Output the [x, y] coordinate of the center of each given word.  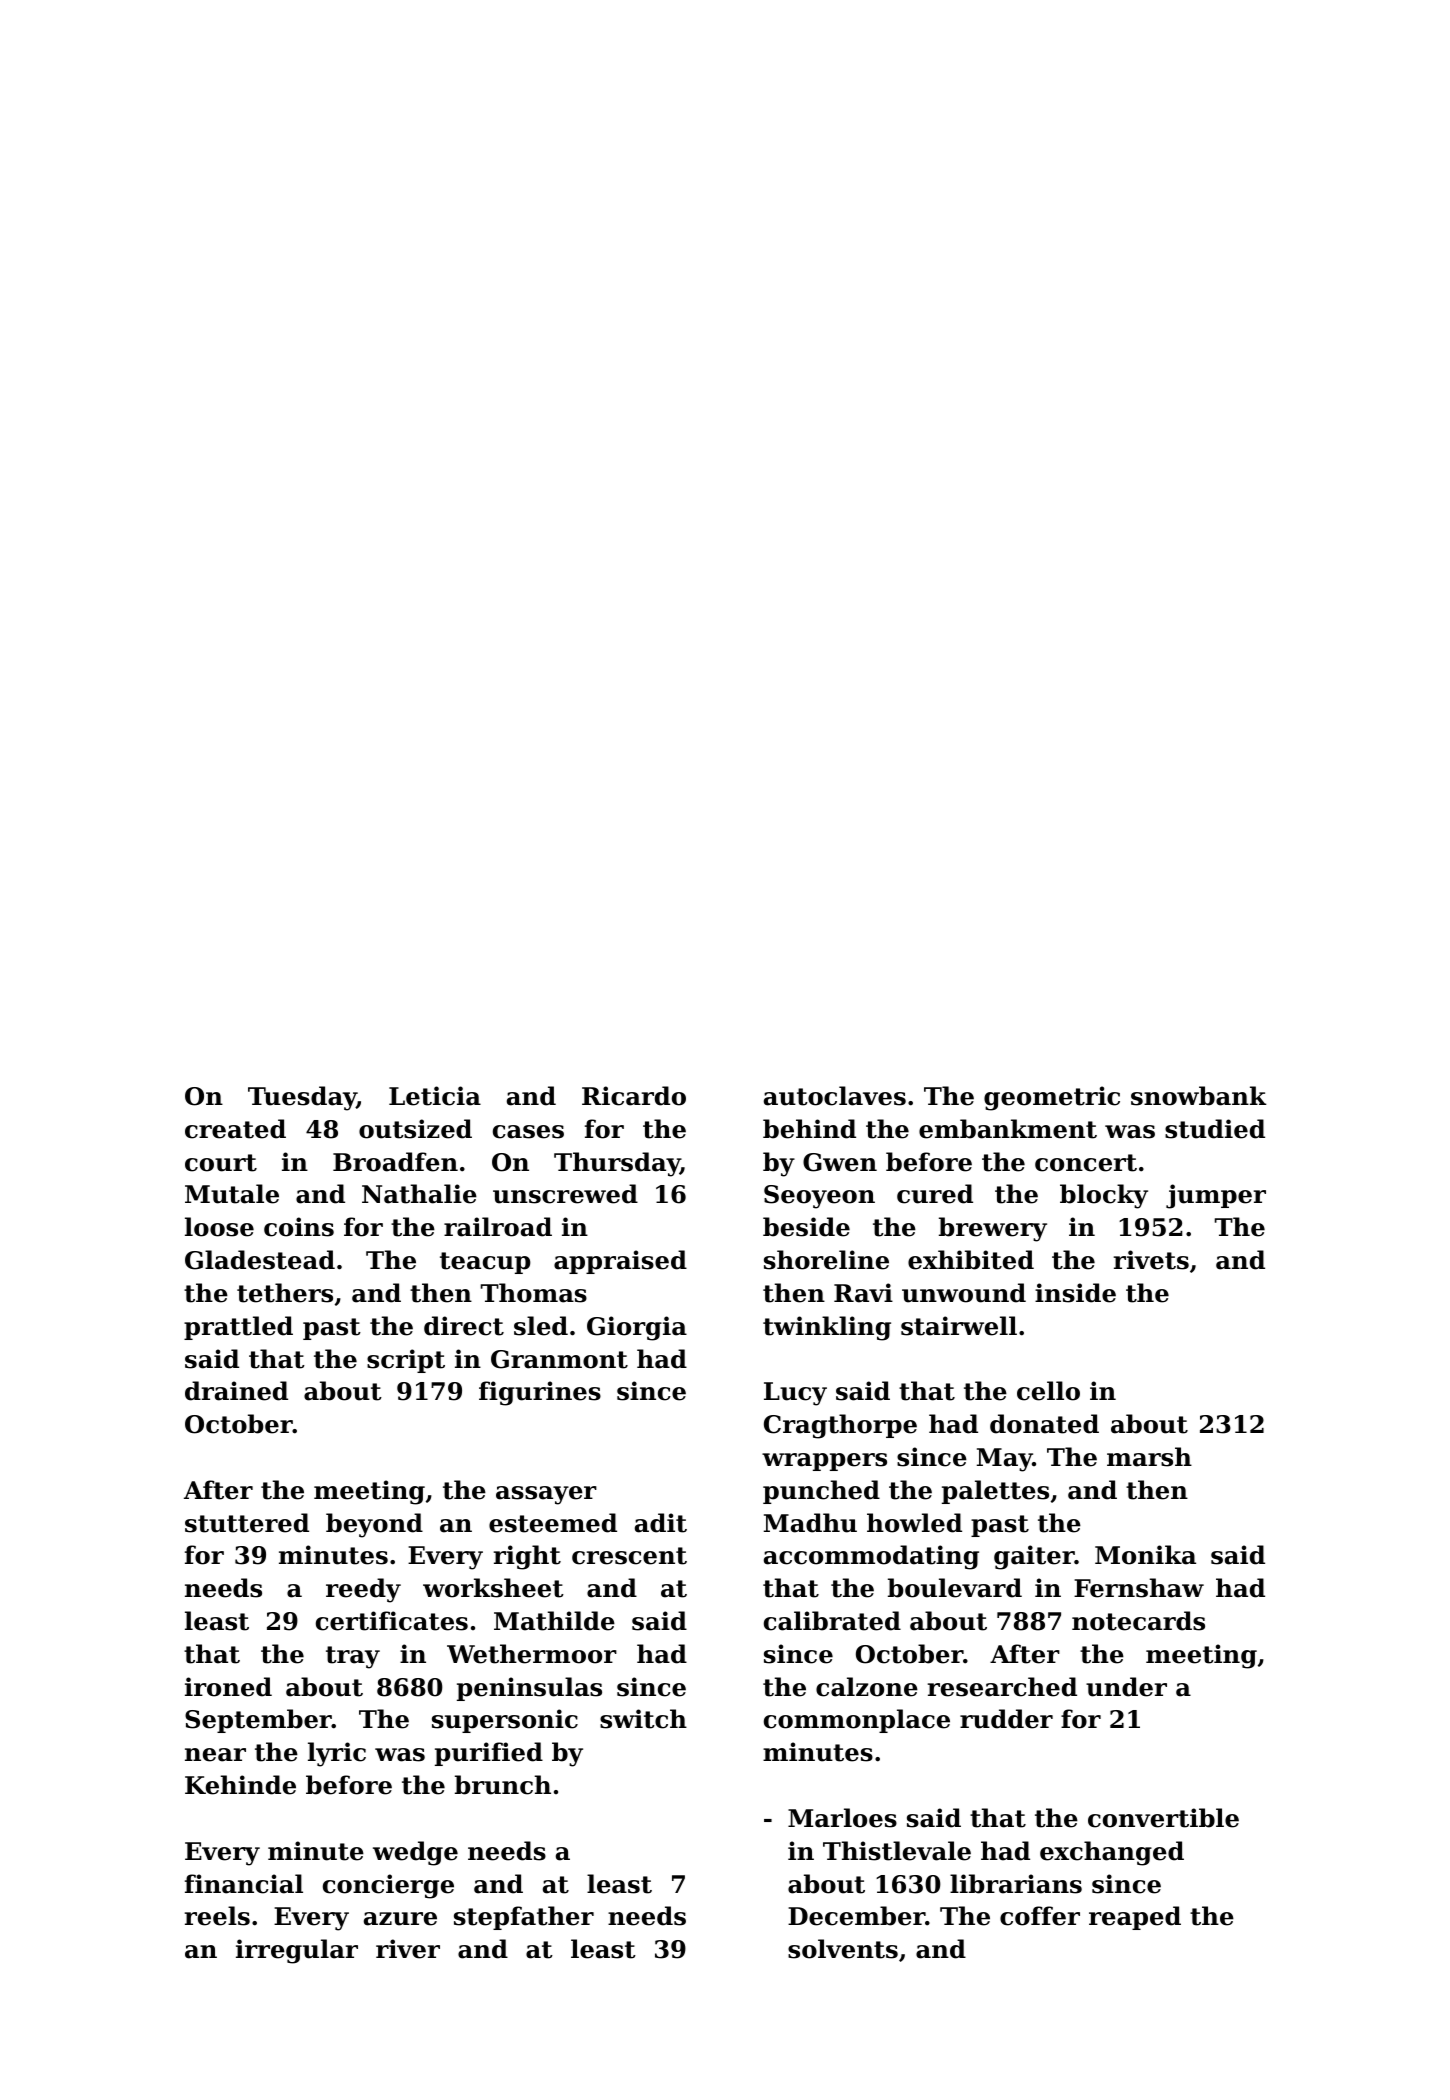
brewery [993, 1229]
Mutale [232, 1194]
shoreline [826, 1260]
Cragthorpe [840, 1426]
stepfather [524, 1918]
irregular [297, 1951]
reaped [1135, 1918]
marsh [1149, 1457]
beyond [374, 1525]
